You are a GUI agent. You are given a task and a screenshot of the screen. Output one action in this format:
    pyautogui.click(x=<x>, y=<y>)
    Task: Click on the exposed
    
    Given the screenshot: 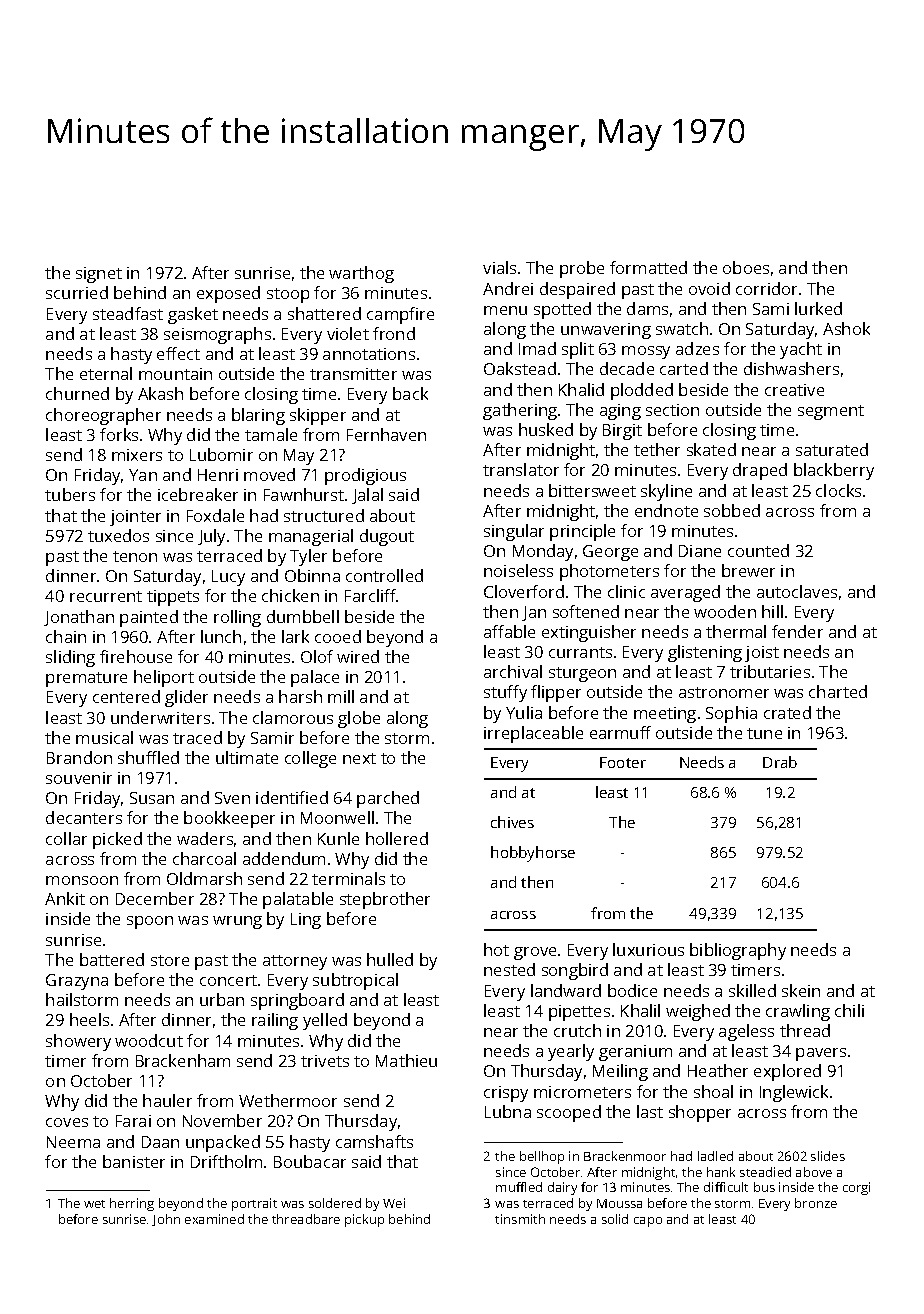 What is the action you would take?
    pyautogui.click(x=228, y=294)
